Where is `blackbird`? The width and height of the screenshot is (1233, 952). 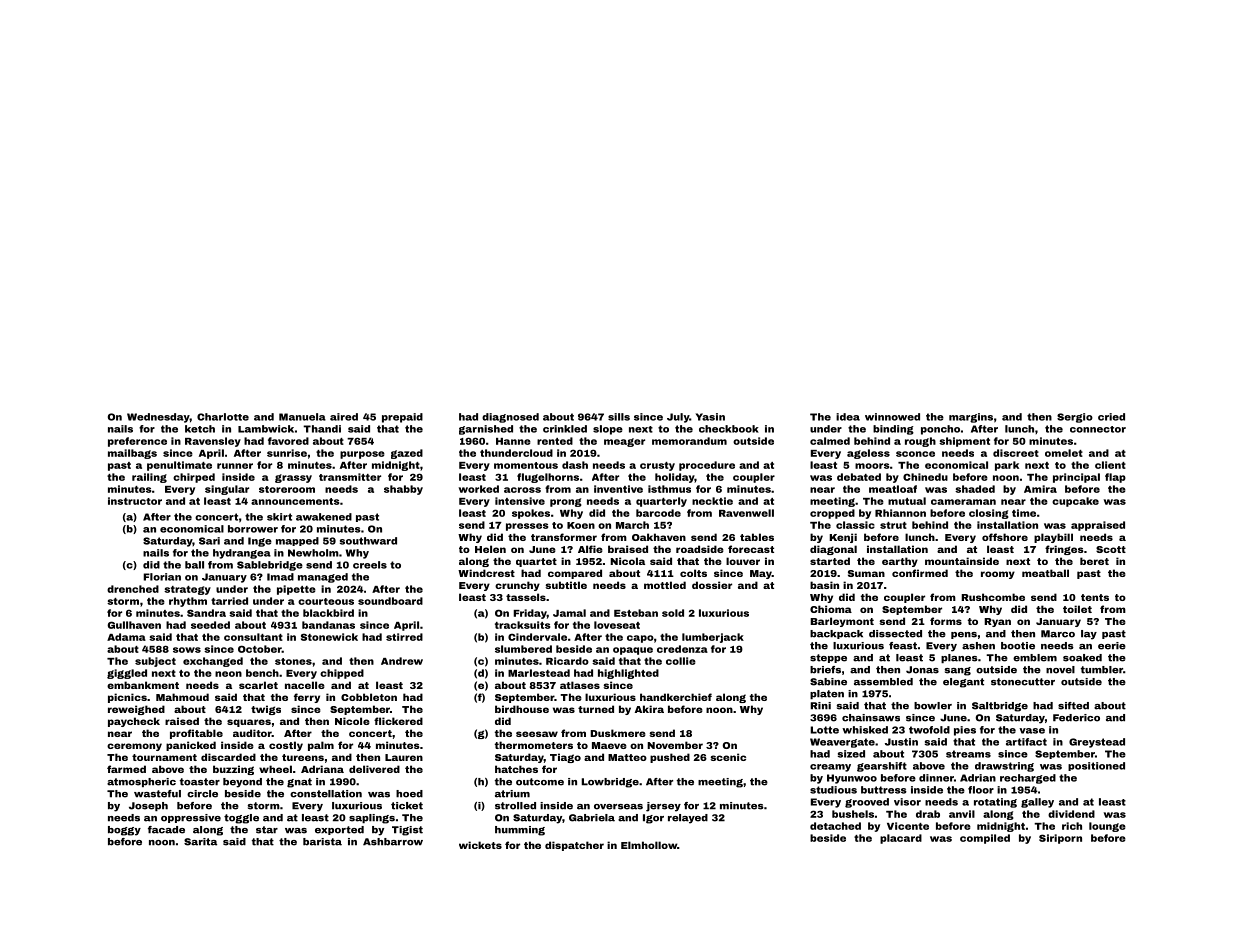
blackbird is located at coordinates (328, 613).
